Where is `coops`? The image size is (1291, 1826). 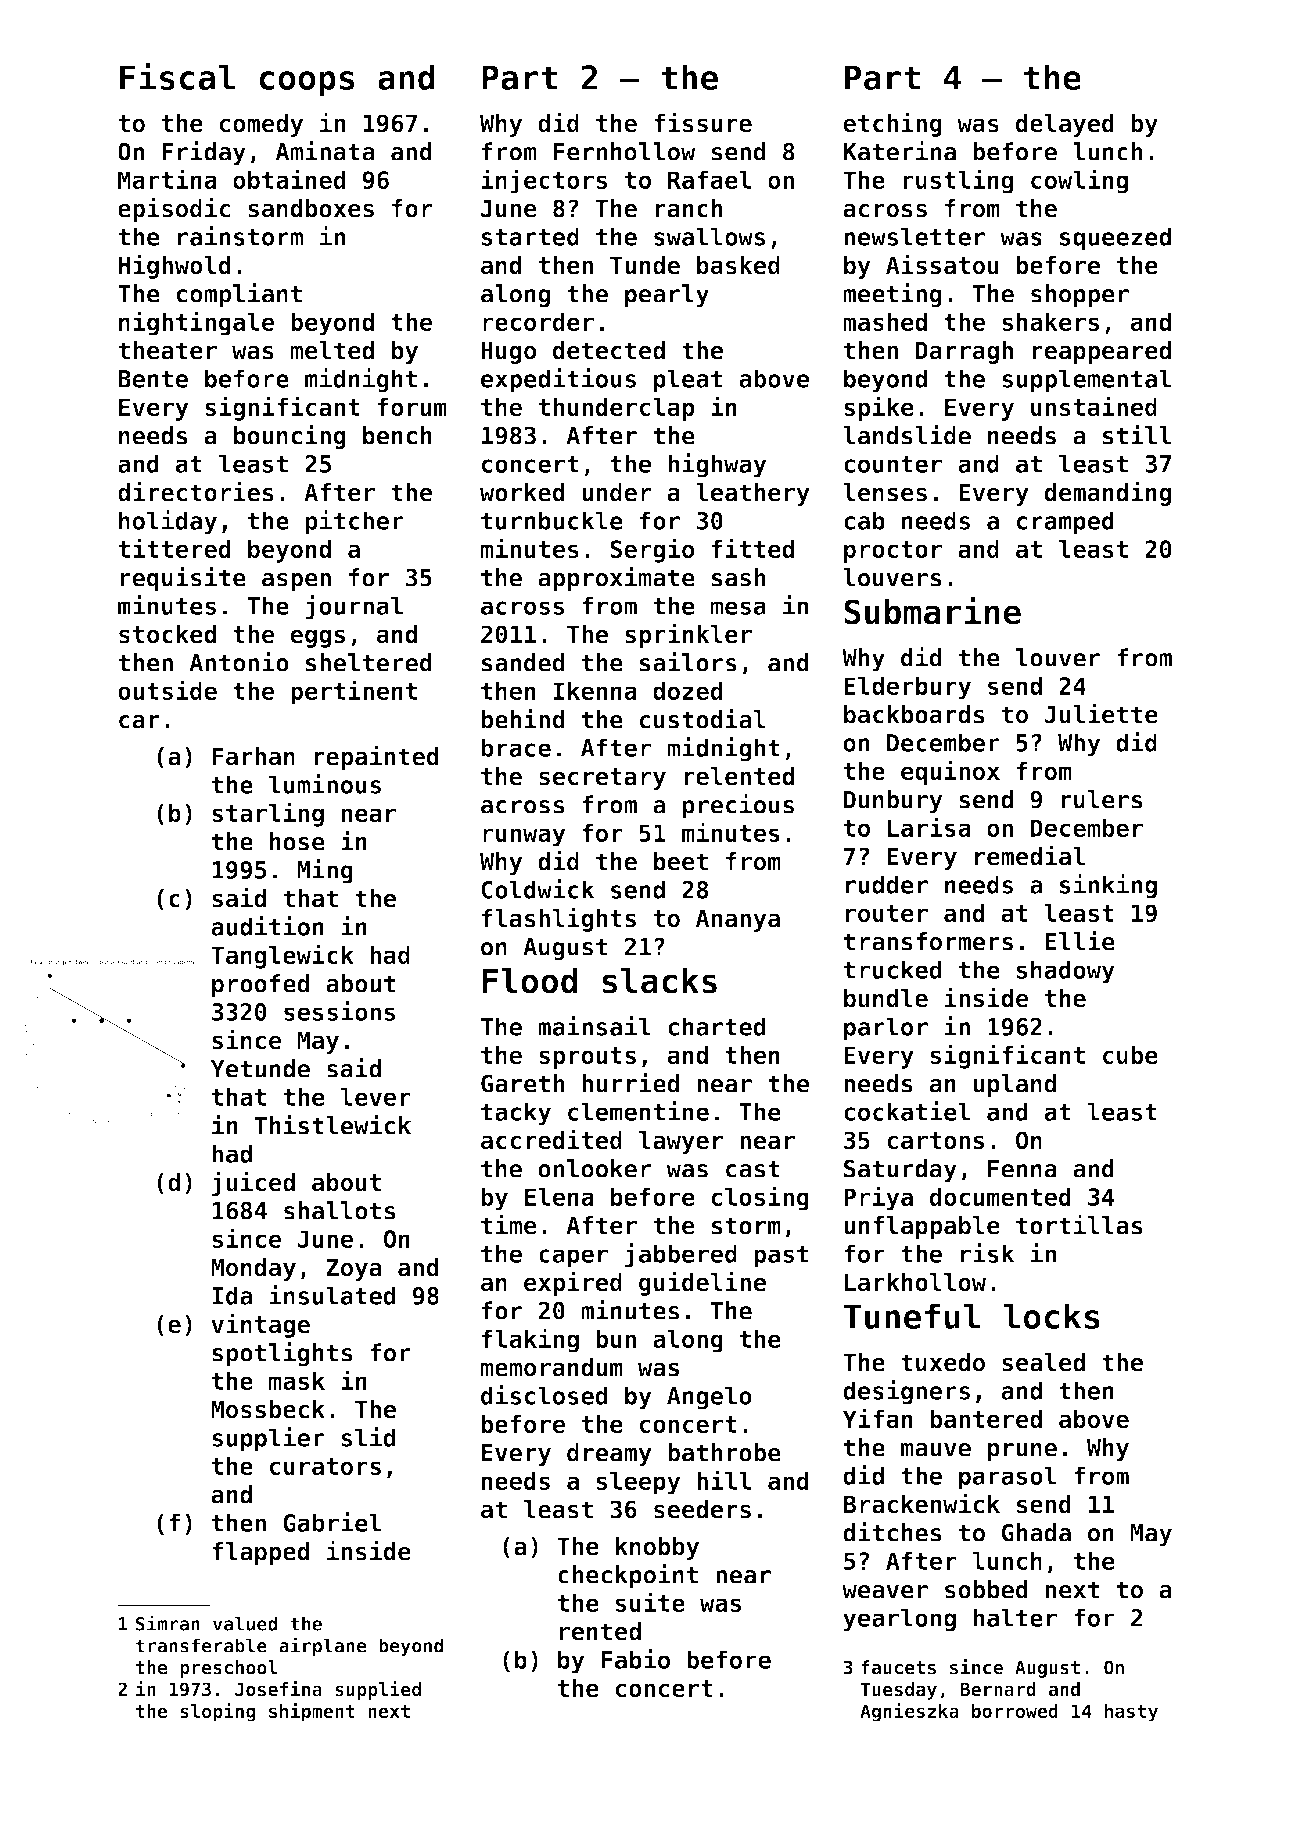
coops is located at coordinates (306, 84).
